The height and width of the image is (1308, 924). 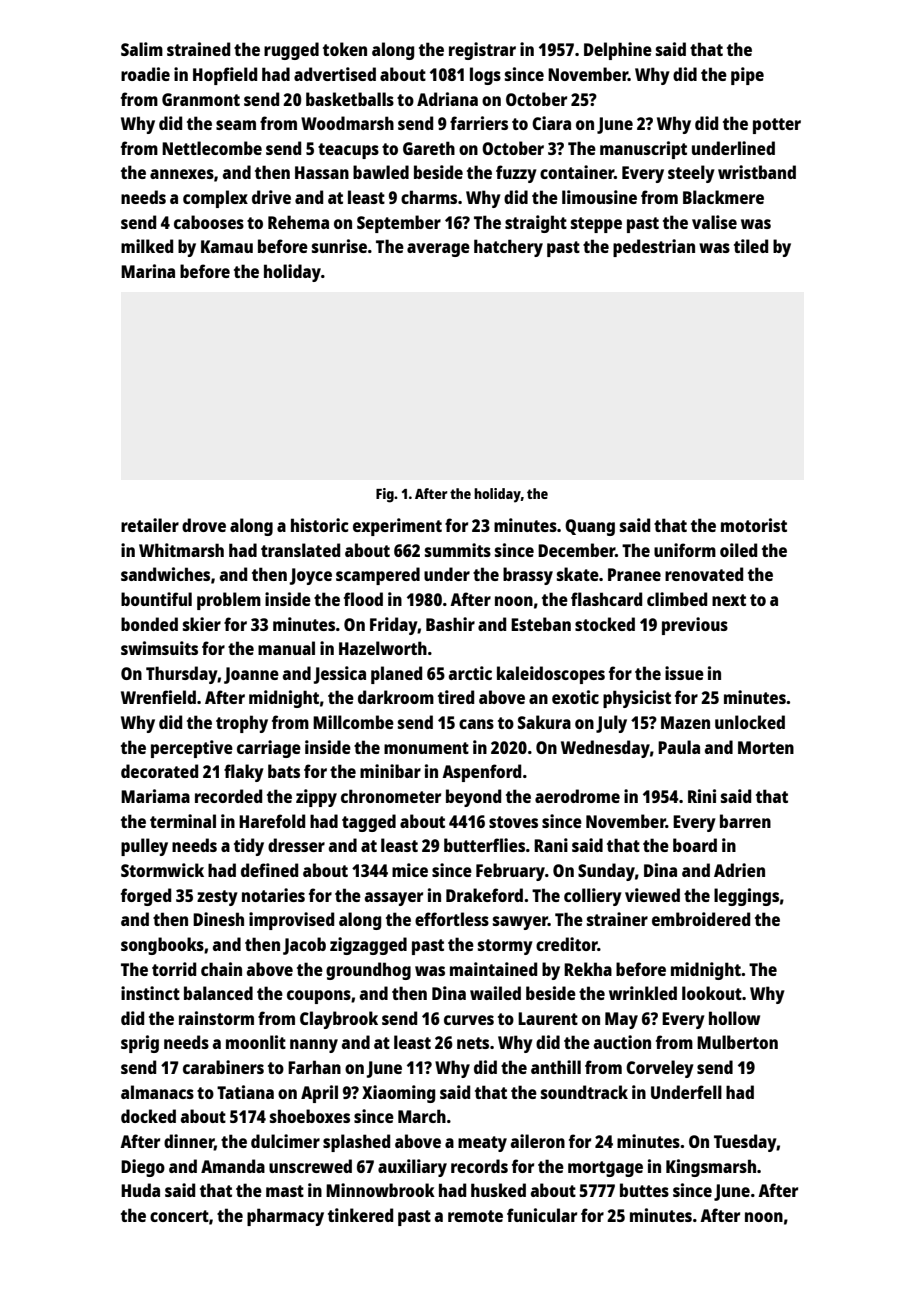 What do you see at coordinates (482, 1144) in the image?
I see `meaty` at bounding box center [482, 1144].
